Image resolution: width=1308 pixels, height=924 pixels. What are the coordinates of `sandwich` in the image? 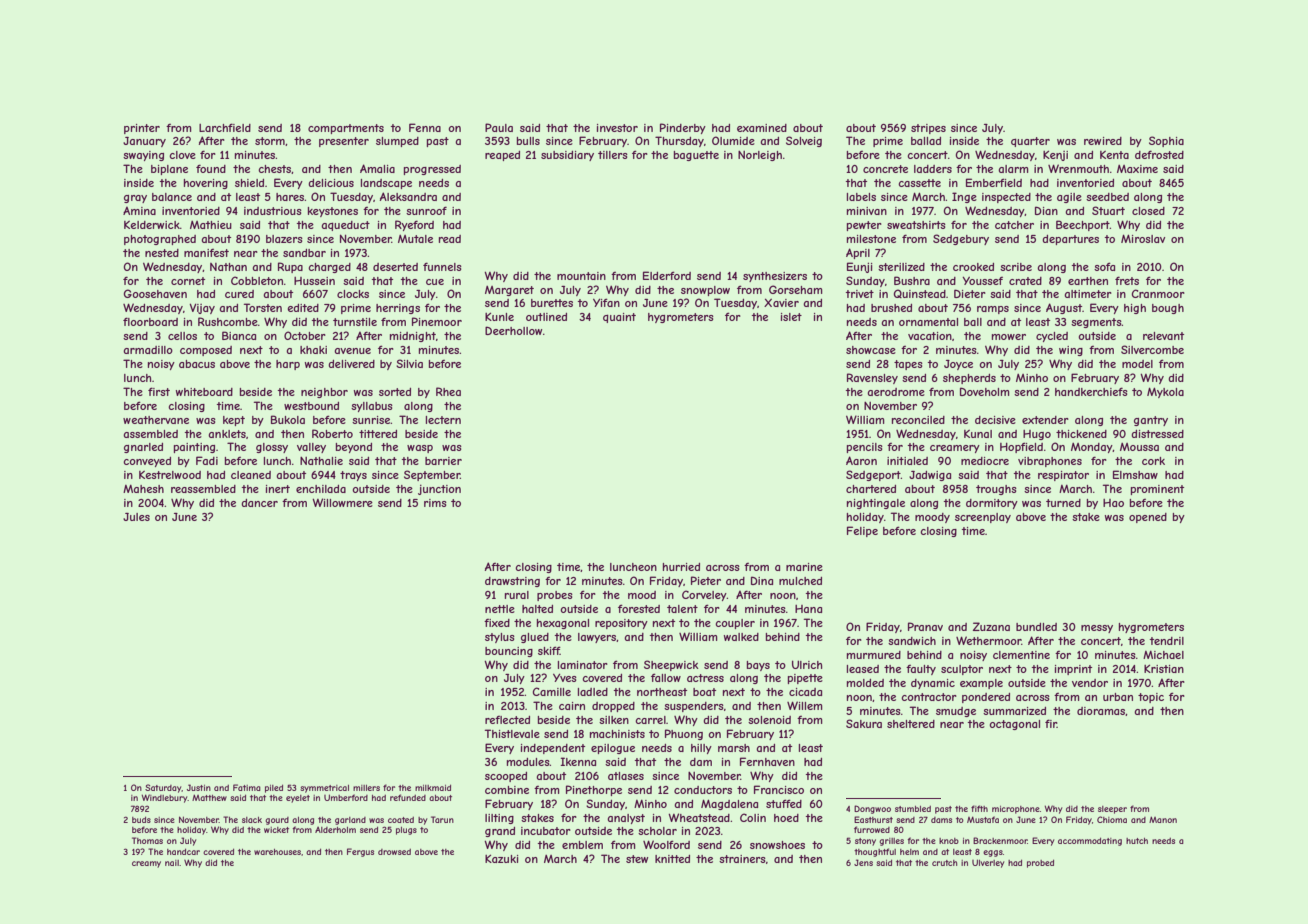 It's located at (912, 641).
